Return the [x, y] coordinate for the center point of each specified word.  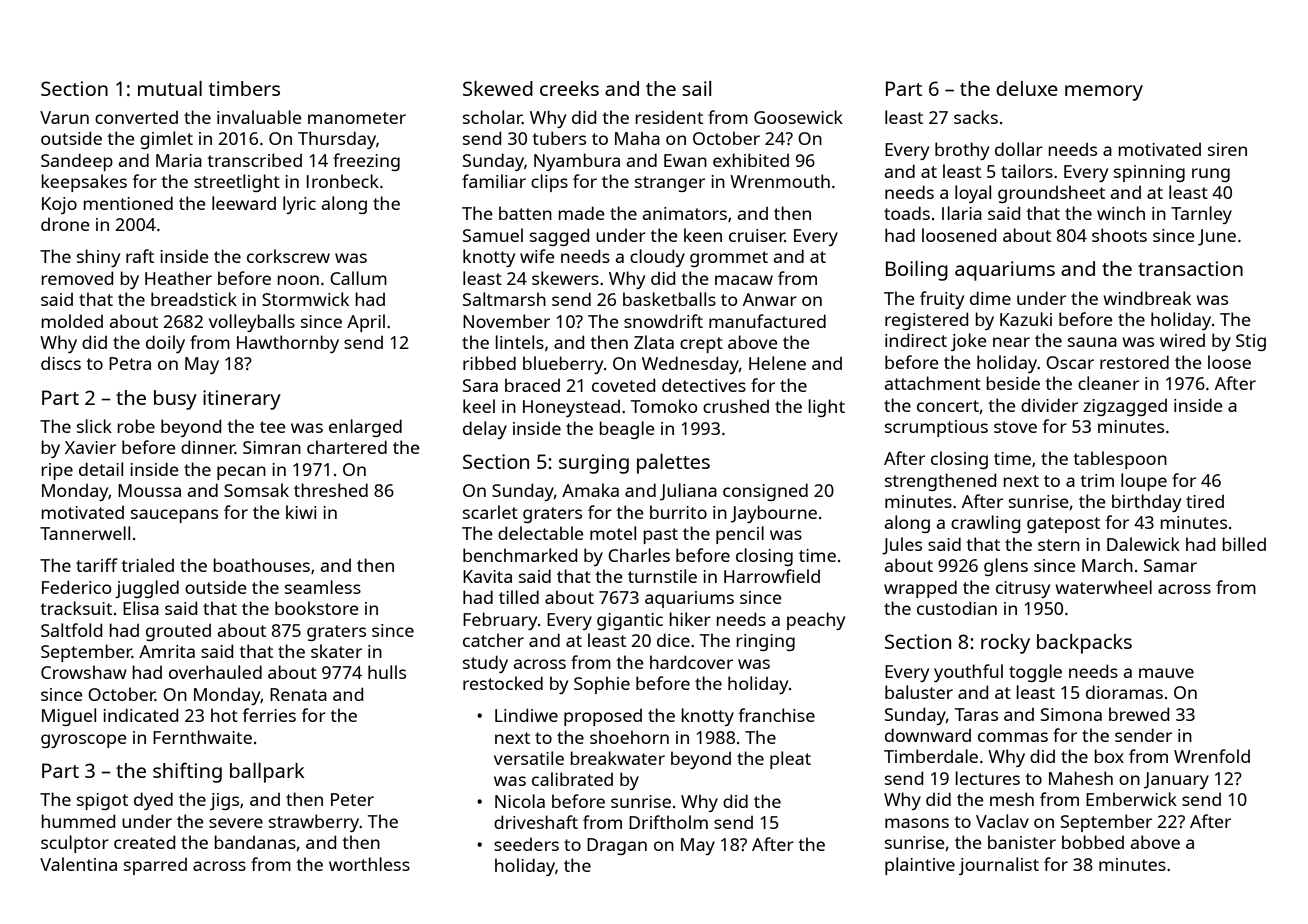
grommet [729, 259]
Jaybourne [774, 514]
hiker [690, 619]
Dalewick [1143, 544]
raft [140, 256]
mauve [1166, 673]
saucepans [174, 516]
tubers [559, 138]
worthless [369, 864]
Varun [64, 117]
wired [1182, 340]
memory [1104, 93]
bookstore [317, 608]
